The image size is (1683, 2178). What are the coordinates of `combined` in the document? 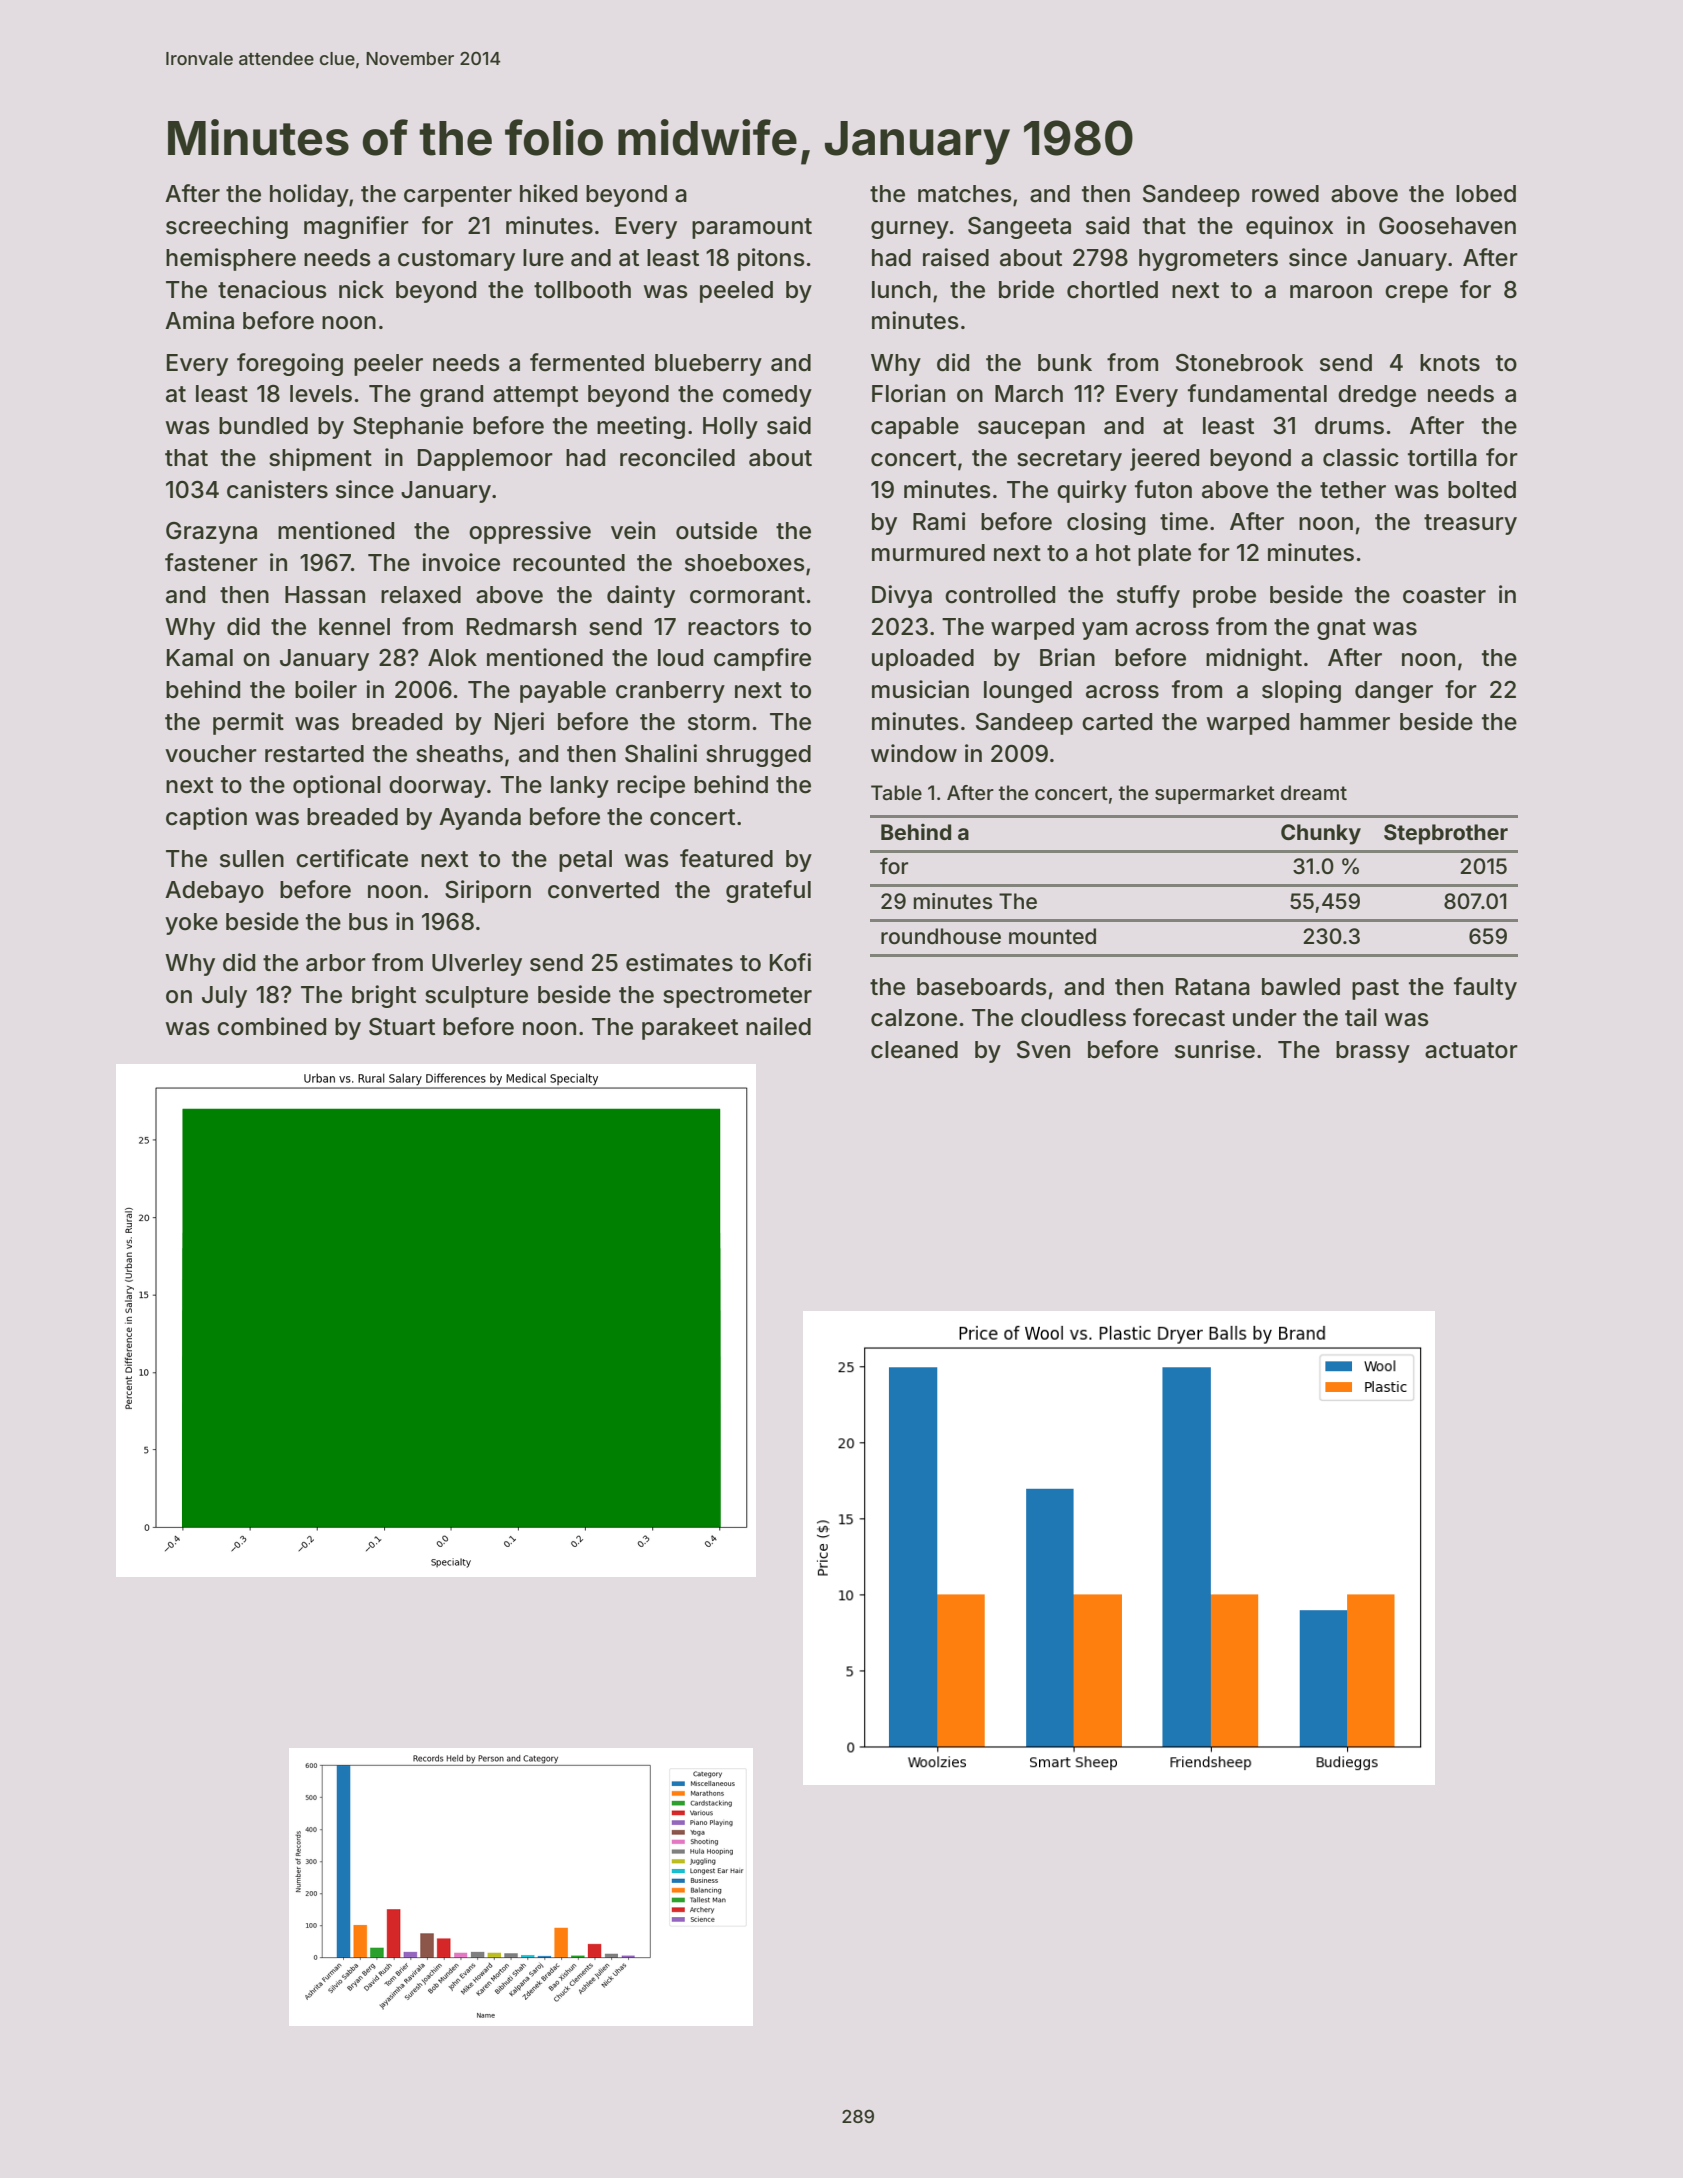 It's located at (271, 1026).
